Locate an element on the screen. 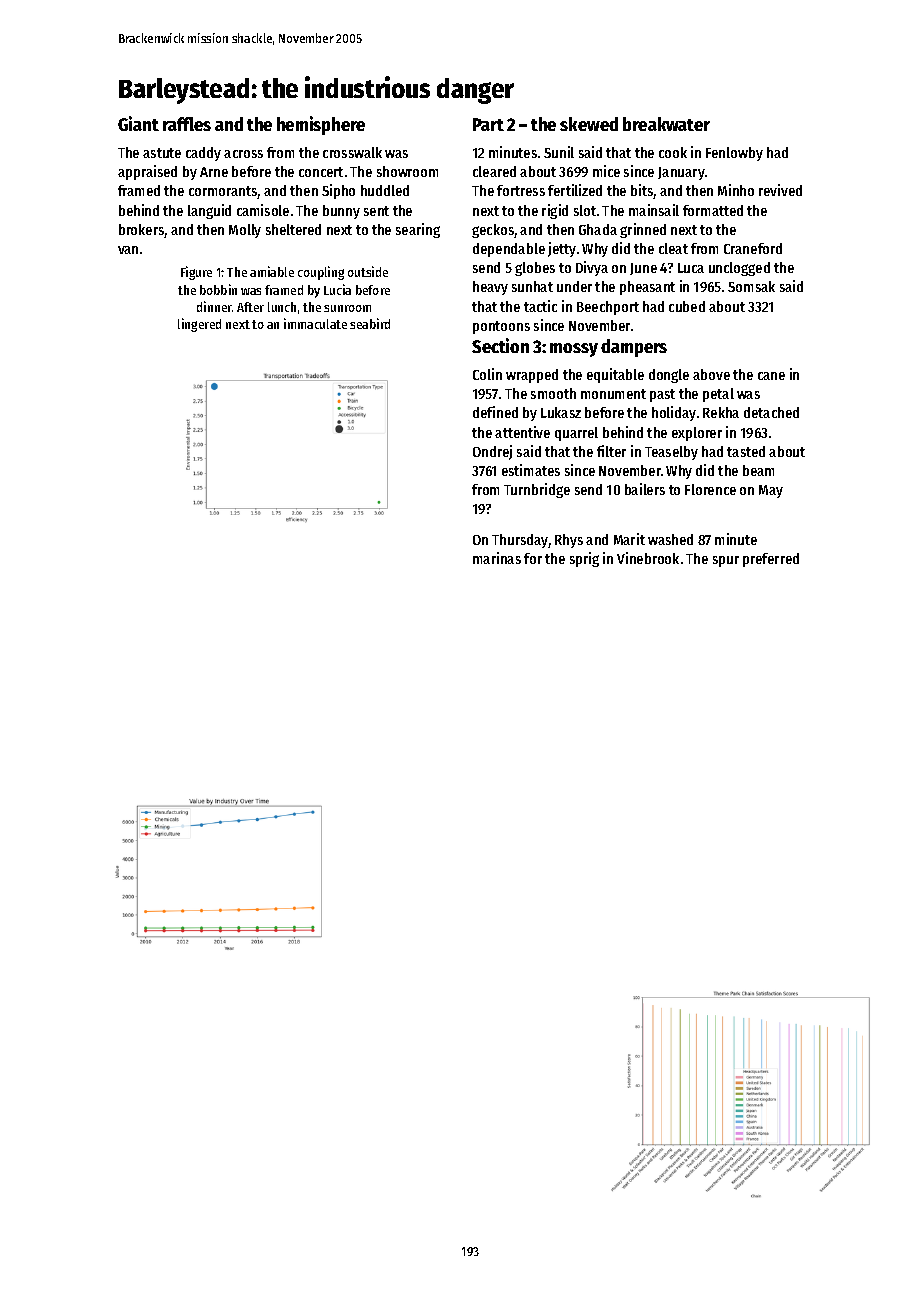 This screenshot has width=924, height=1308. Beechport is located at coordinates (608, 308).
